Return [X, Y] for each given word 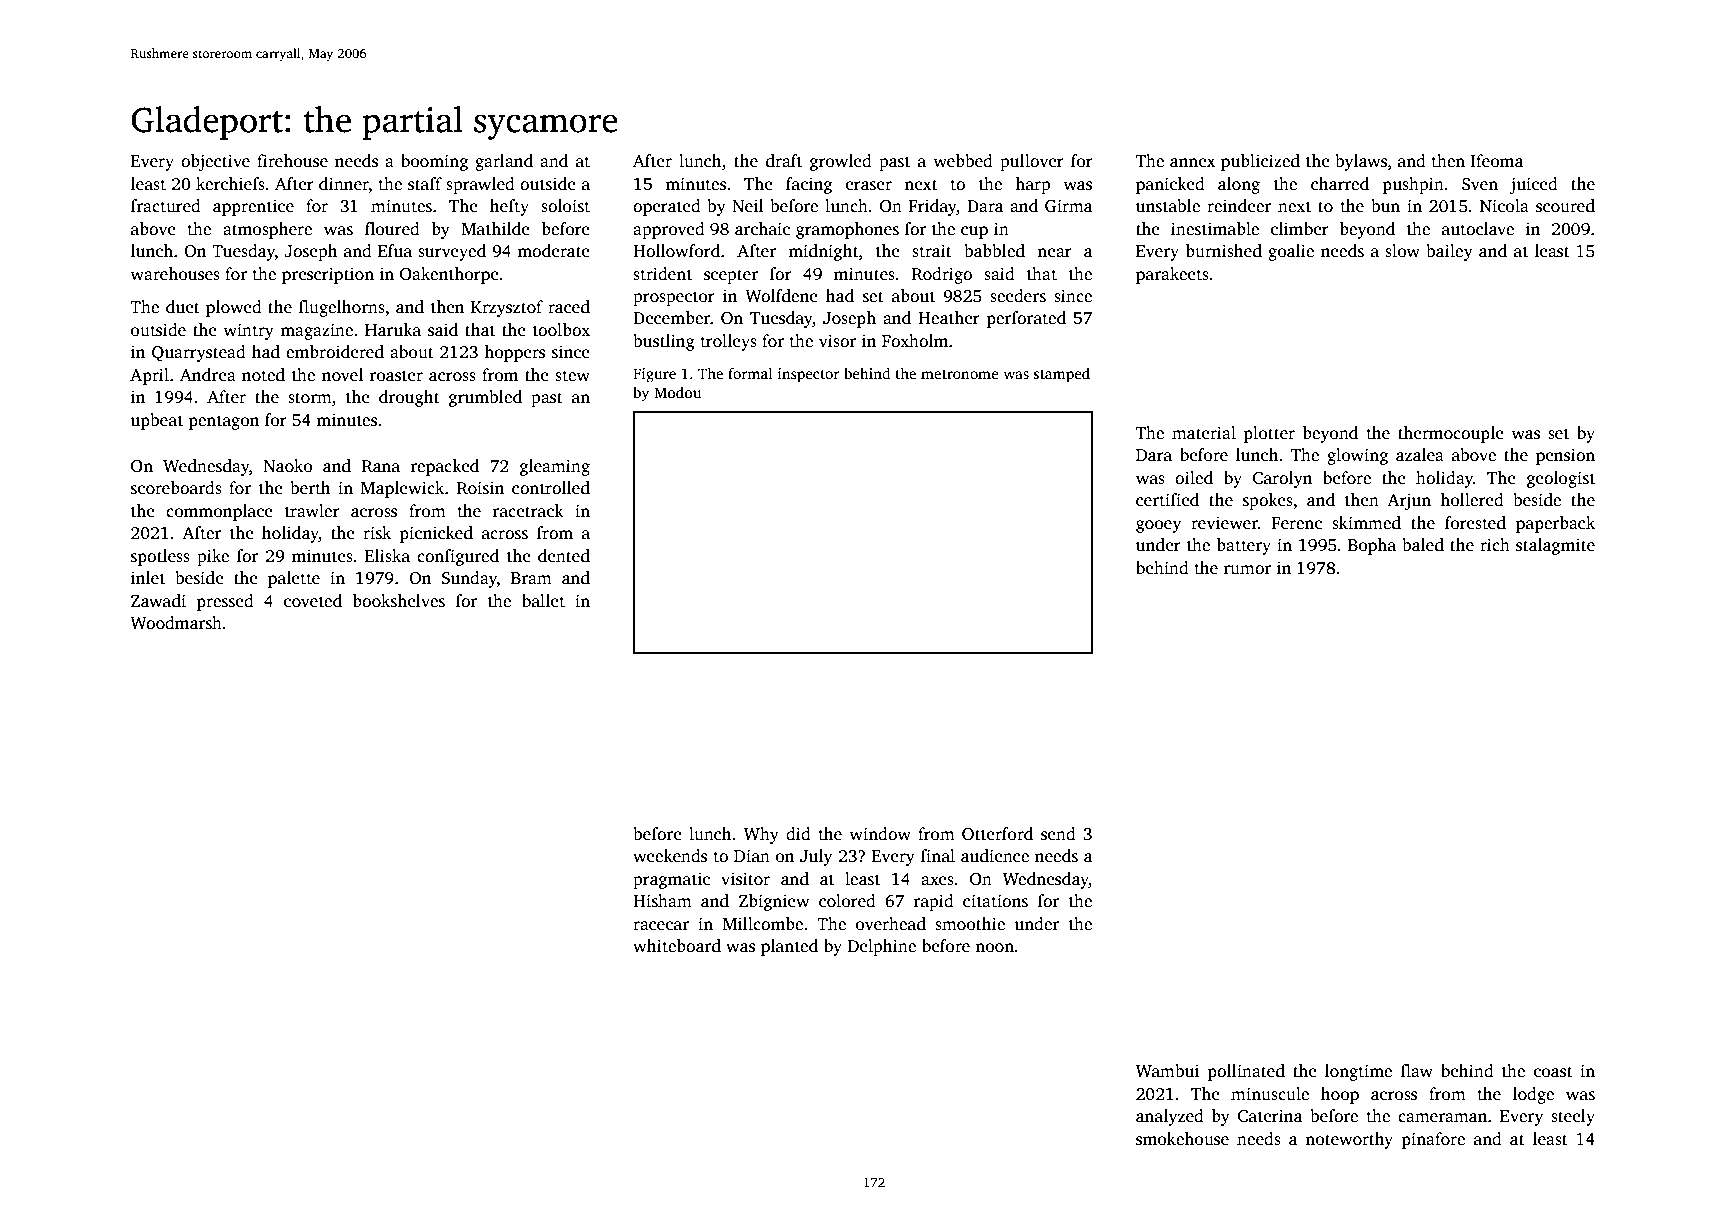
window [880, 834]
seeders [1018, 296]
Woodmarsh [176, 623]
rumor [1247, 570]
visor [837, 341]
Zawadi [158, 601]
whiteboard [677, 946]
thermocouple [1451, 434]
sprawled [480, 185]
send [1058, 834]
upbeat [157, 421]
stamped [1062, 375]
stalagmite [1555, 546]
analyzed [1170, 1117]
